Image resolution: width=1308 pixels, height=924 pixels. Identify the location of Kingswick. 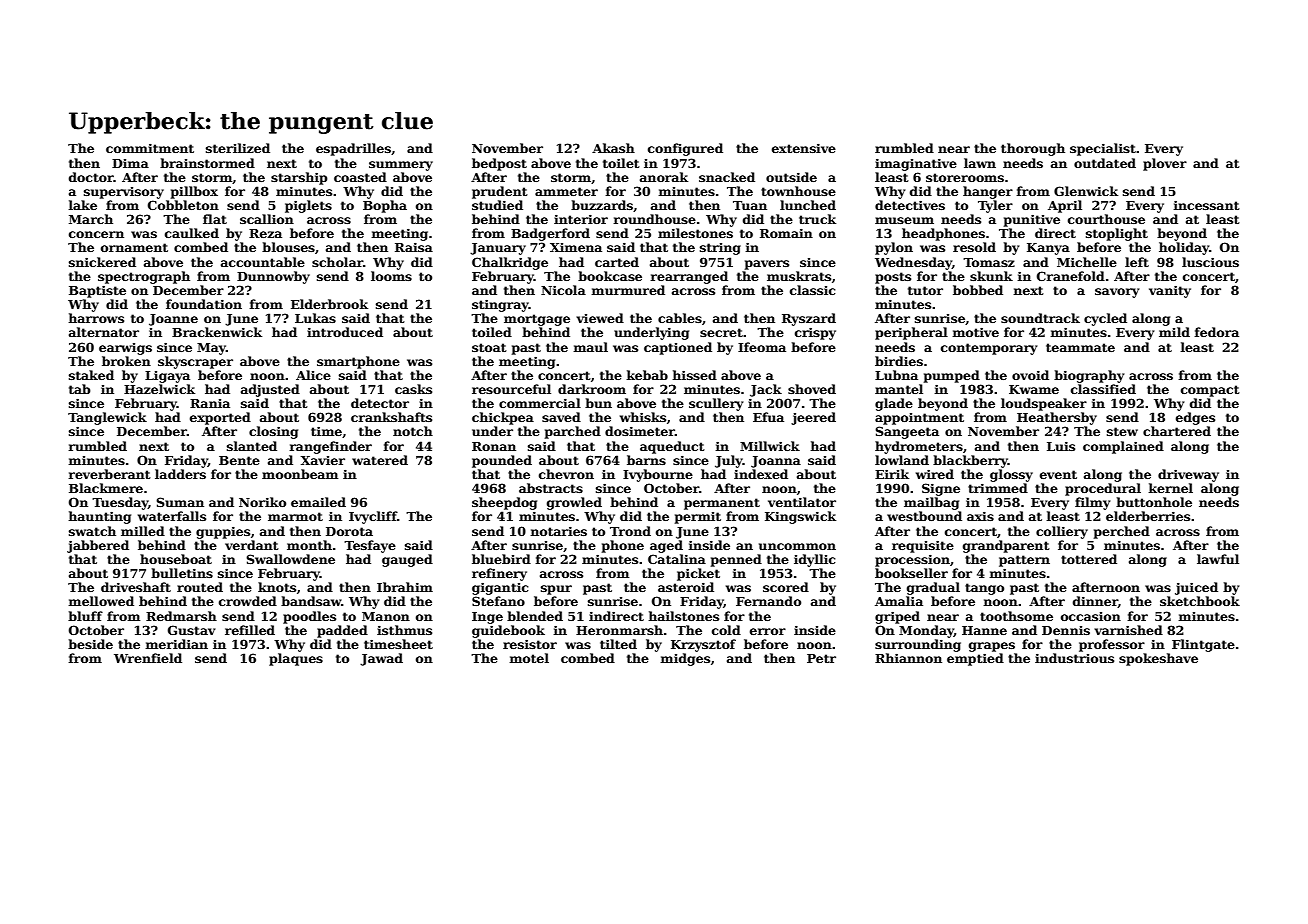
(800, 517).
